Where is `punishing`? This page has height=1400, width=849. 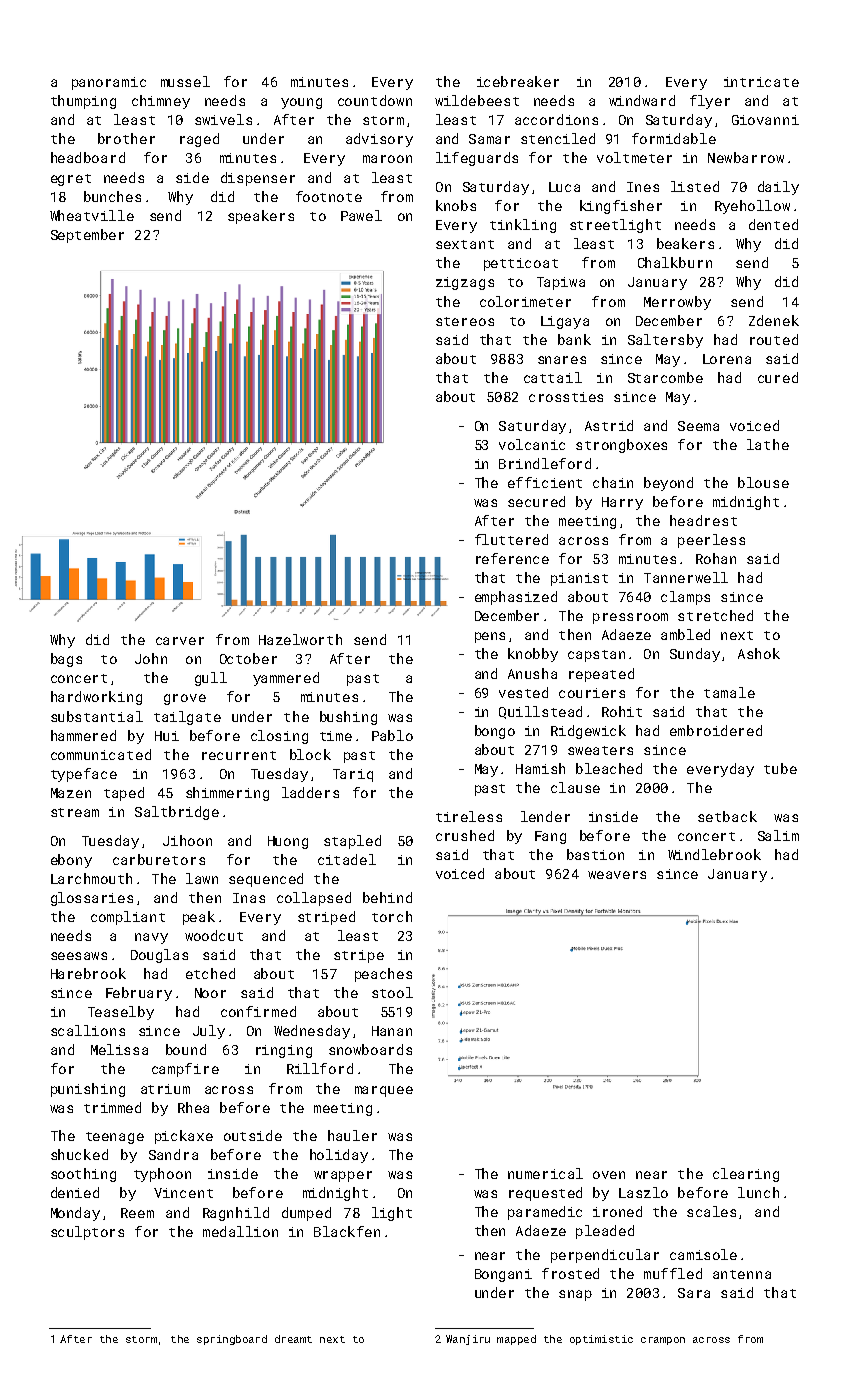
punishing is located at coordinates (88, 1090).
